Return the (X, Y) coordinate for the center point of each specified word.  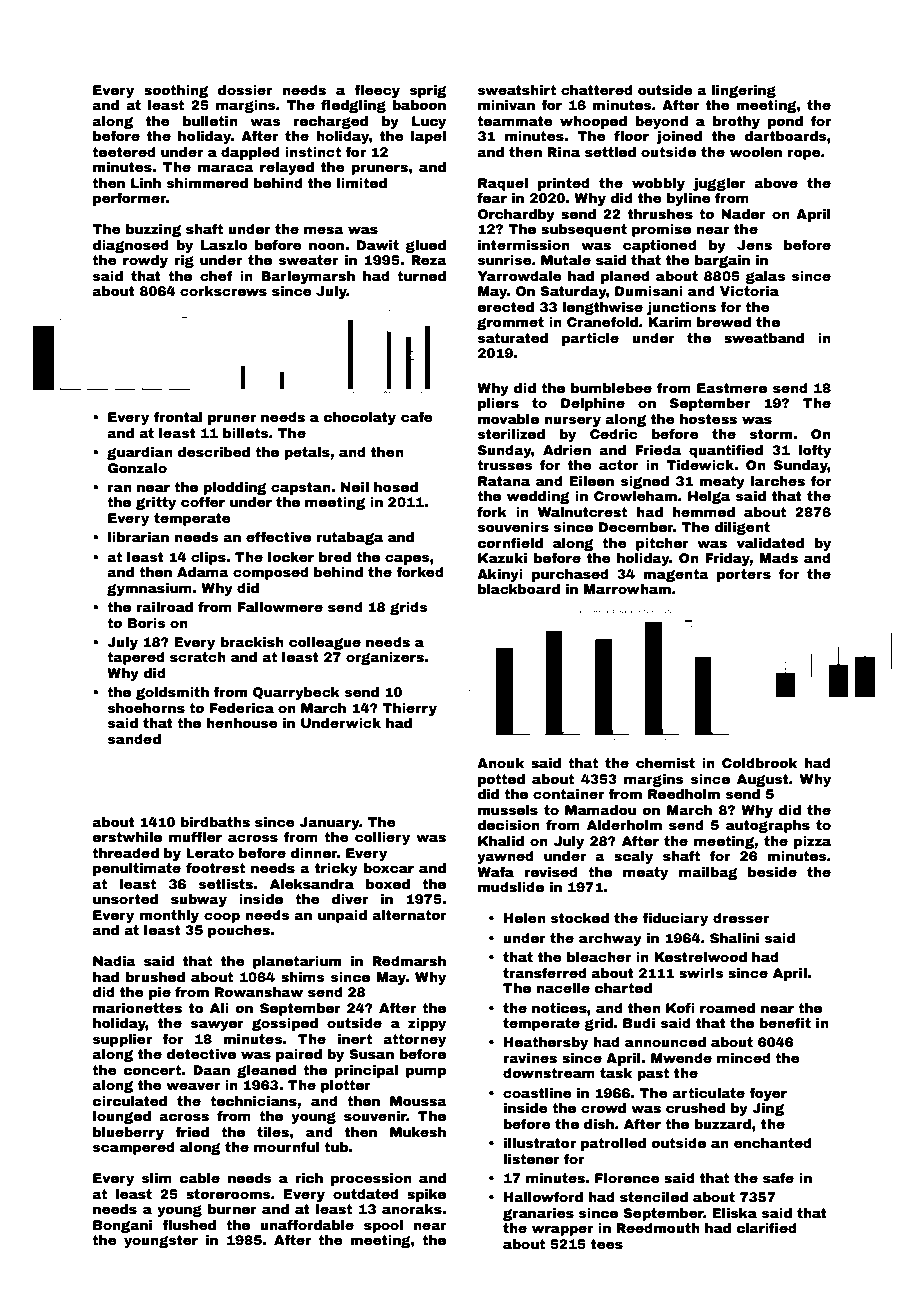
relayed (287, 168)
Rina (563, 152)
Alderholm (624, 825)
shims (302, 977)
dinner (314, 853)
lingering (743, 91)
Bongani (122, 1226)
